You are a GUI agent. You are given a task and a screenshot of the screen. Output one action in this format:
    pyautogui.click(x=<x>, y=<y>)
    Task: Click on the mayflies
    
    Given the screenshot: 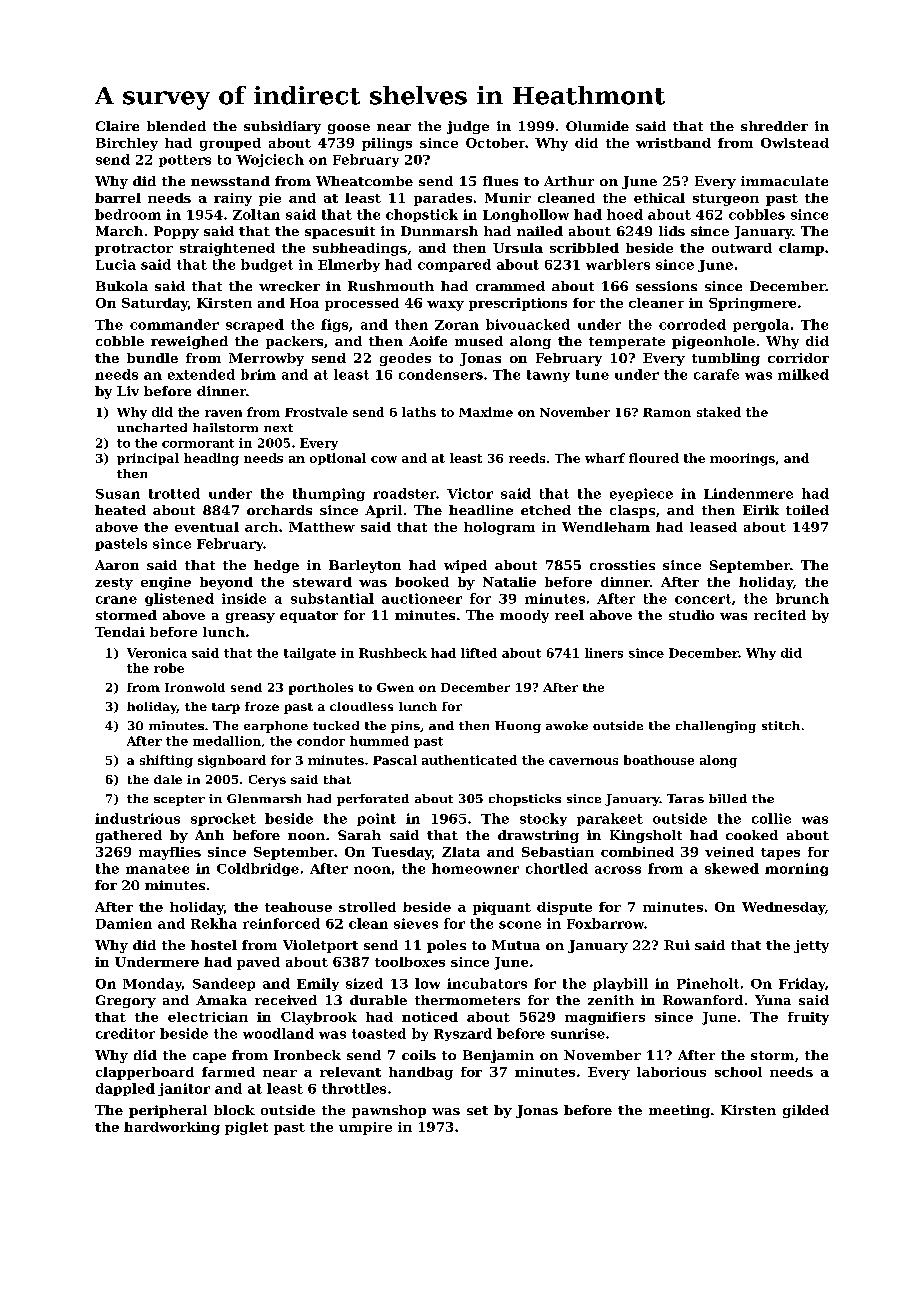 What is the action you would take?
    pyautogui.click(x=170, y=853)
